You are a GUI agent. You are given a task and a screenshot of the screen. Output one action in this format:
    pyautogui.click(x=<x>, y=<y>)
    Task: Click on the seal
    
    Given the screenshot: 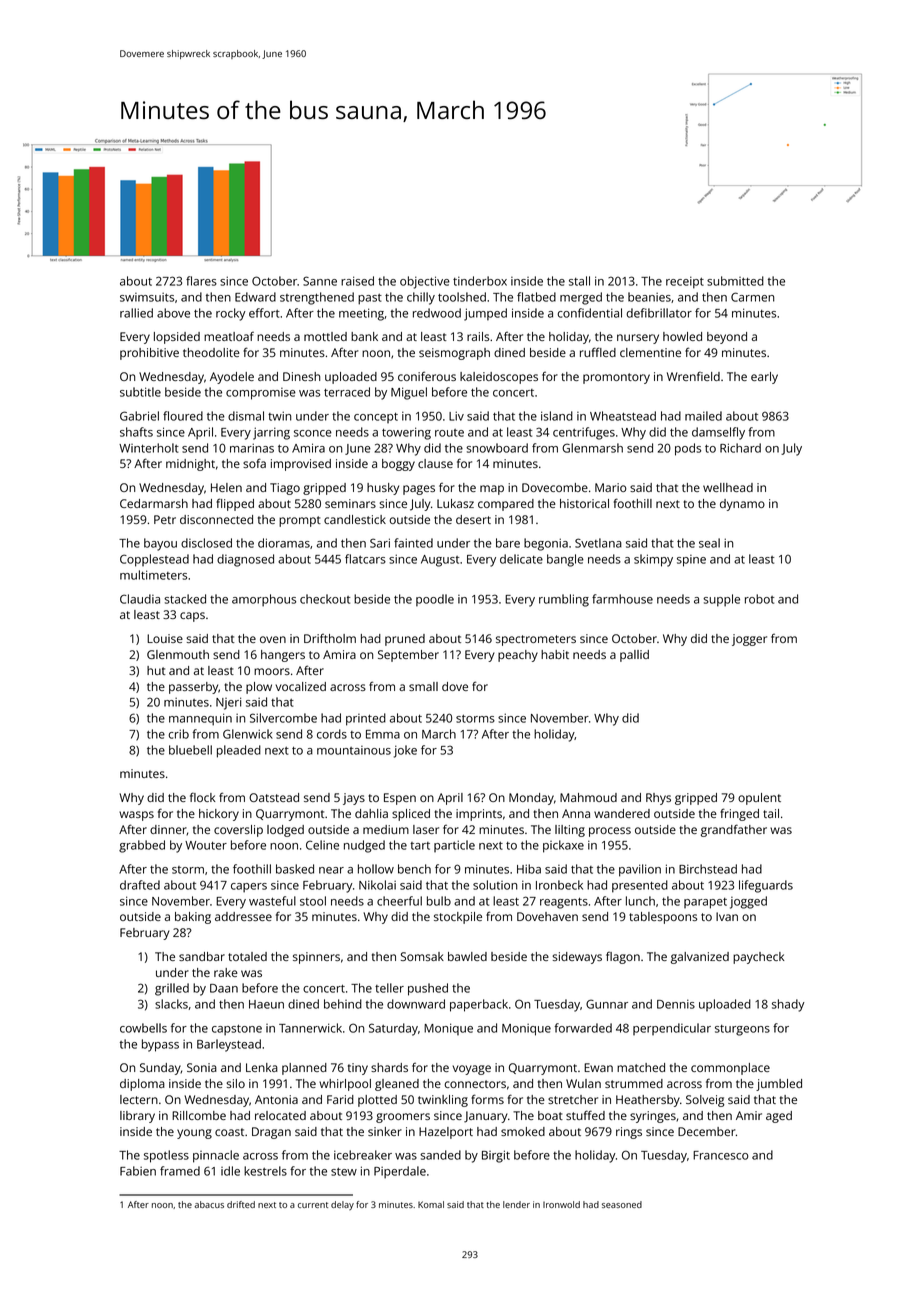 What is the action you would take?
    pyautogui.click(x=709, y=543)
